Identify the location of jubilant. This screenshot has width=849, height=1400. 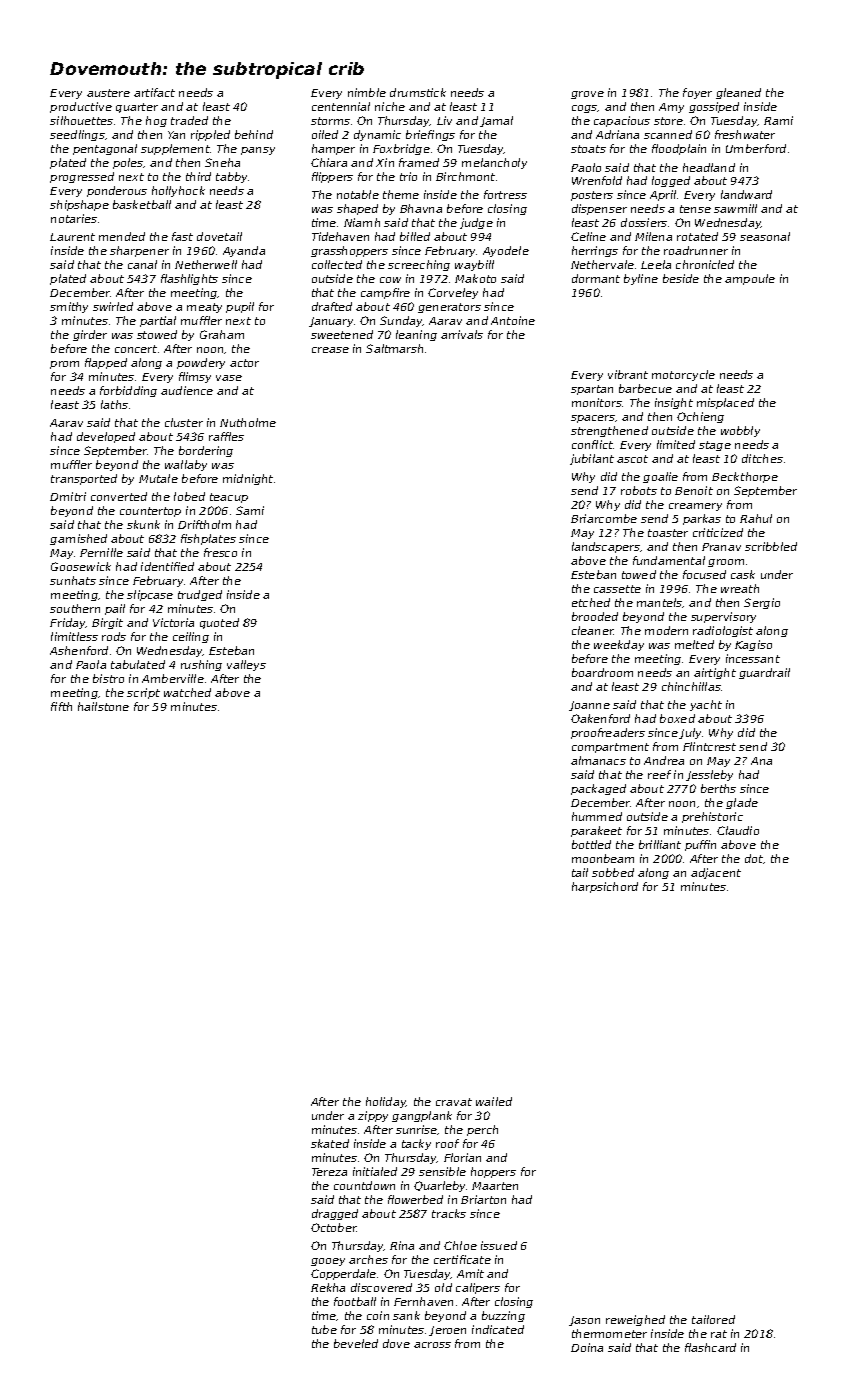
(592, 459).
